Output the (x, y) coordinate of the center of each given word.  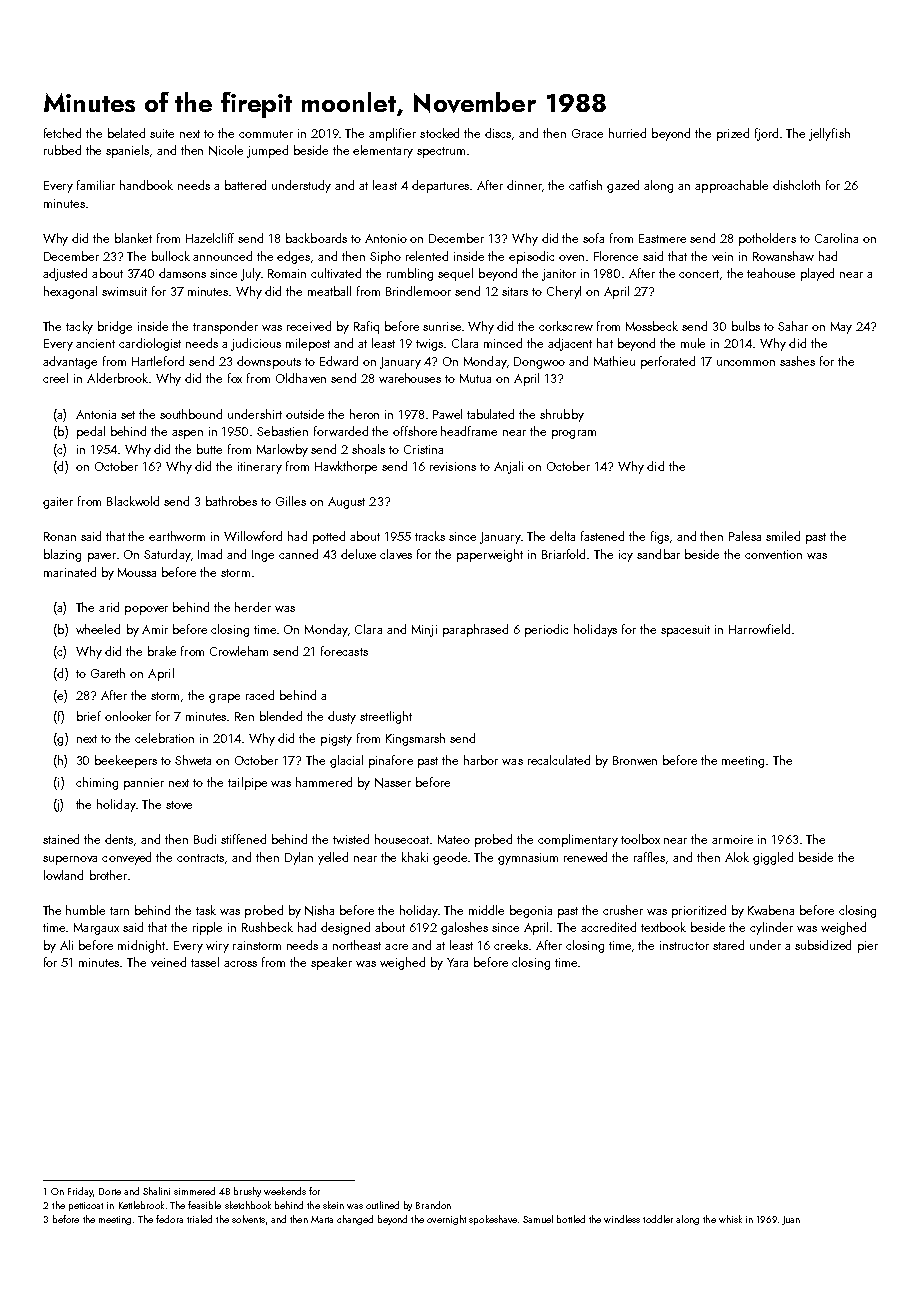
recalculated (559, 760)
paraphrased (475, 630)
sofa (593, 238)
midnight (141, 946)
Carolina (836, 238)
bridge (115, 327)
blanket (133, 238)
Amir (155, 629)
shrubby (562, 415)
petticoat (86, 1206)
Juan (791, 1220)
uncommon (746, 363)
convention (773, 554)
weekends (285, 1191)
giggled (773, 858)
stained (61, 839)
